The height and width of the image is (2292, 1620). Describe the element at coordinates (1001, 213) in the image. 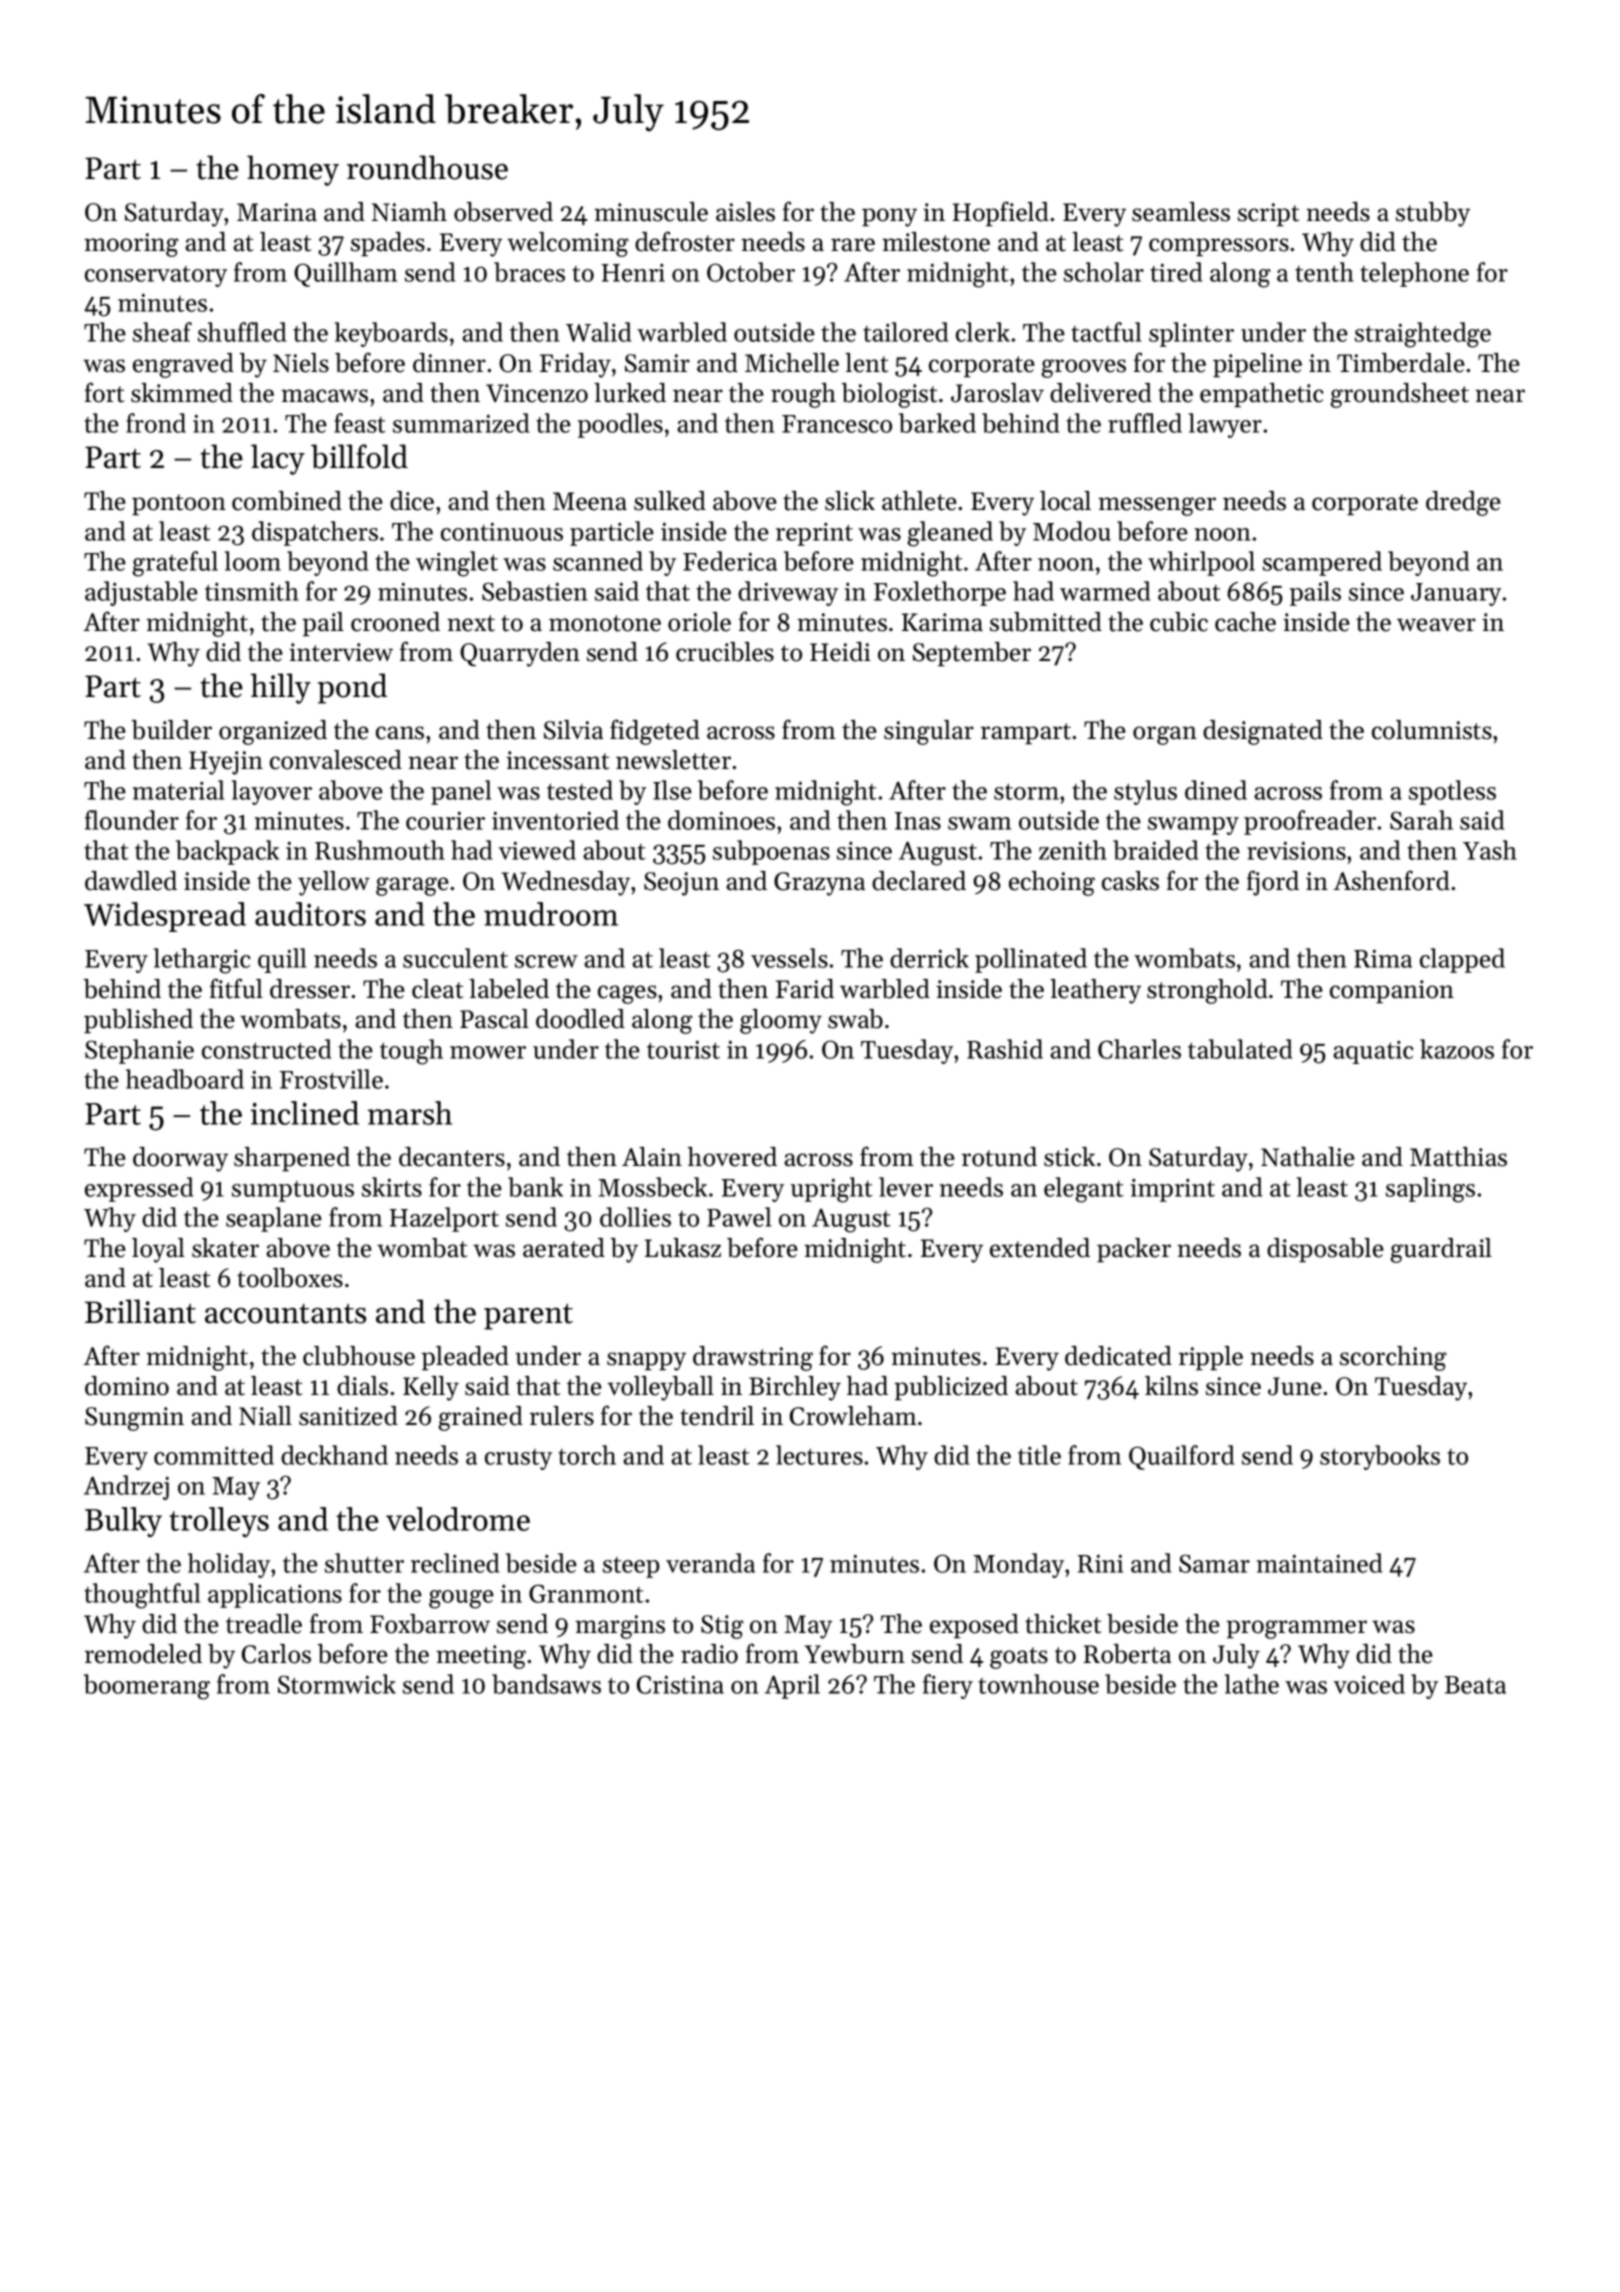

I see `Hopfield` at that location.
